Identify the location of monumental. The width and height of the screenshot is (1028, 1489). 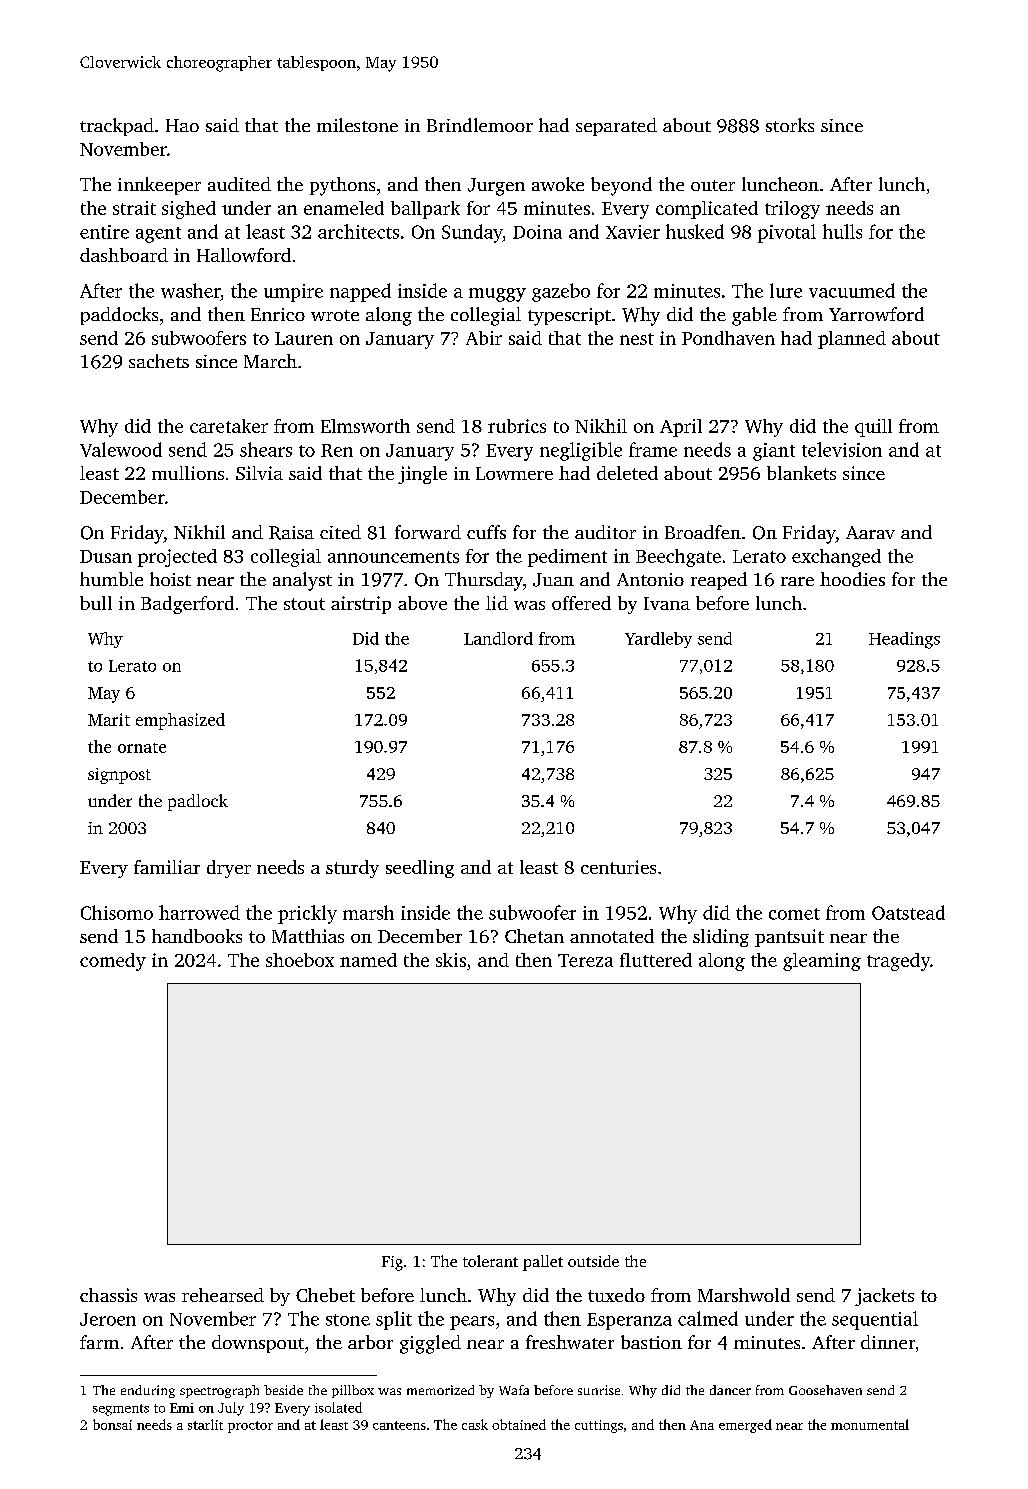
(870, 1424).
